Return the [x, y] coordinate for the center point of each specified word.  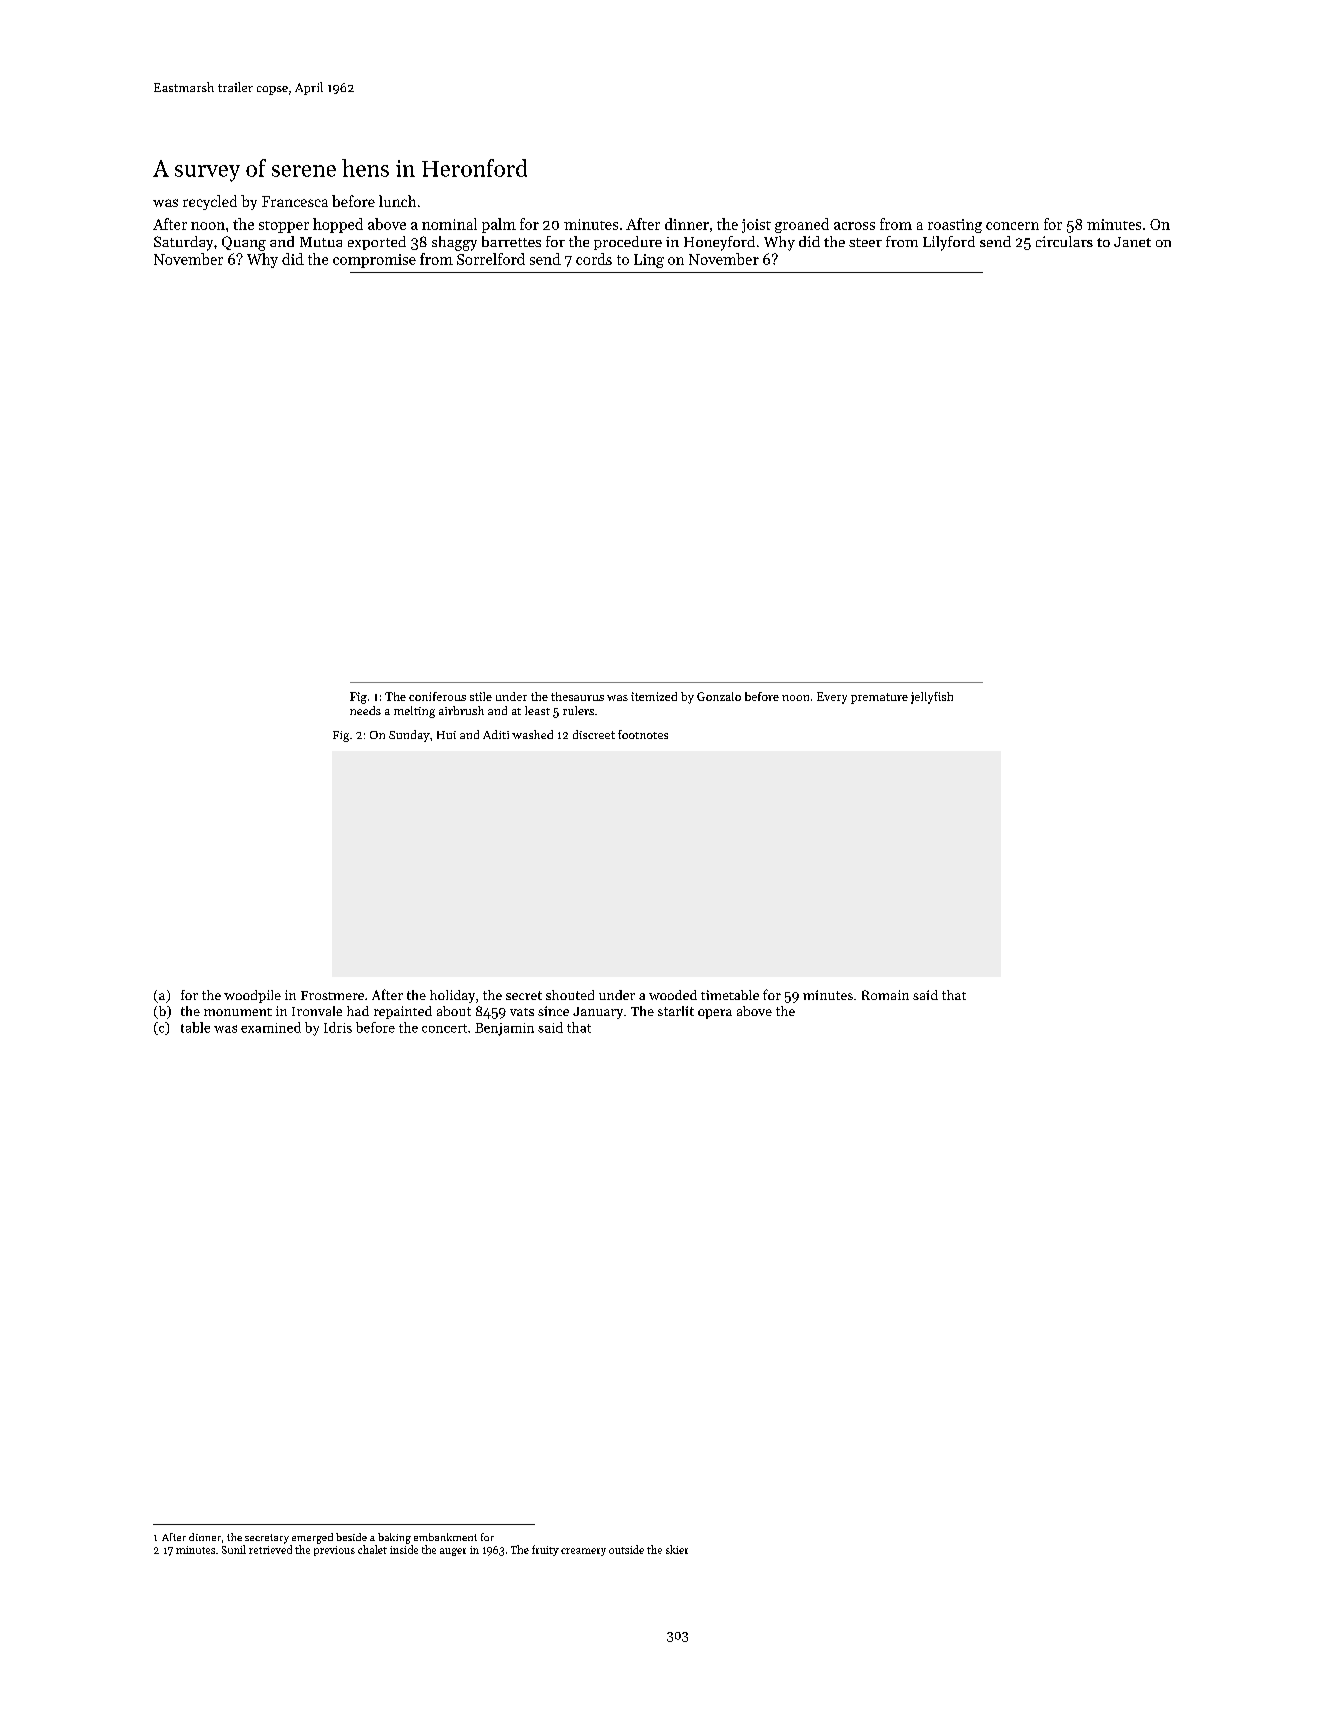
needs [365, 710]
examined [271, 1027]
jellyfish [932, 698]
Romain [885, 995]
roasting [955, 226]
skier [677, 1549]
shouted [570, 995]
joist [756, 226]
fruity [545, 1550]
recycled [210, 202]
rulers [578, 710]
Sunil [234, 1549]
